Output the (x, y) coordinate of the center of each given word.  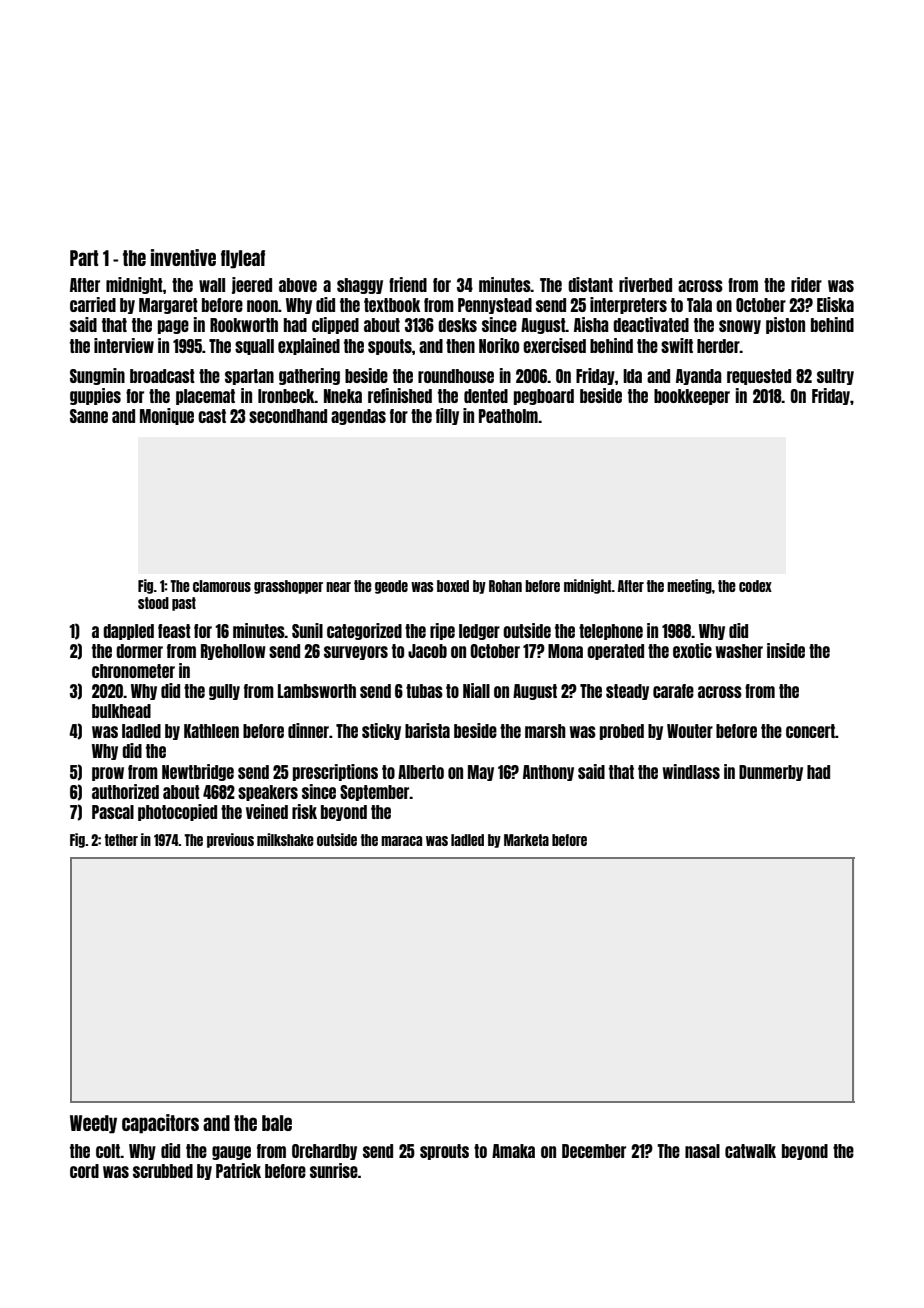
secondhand (288, 416)
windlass (691, 771)
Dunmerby (771, 773)
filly (447, 416)
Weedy (93, 1124)
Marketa (526, 840)
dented (486, 396)
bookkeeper (692, 397)
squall (254, 347)
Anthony (548, 773)
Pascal (113, 812)
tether (121, 840)
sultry (835, 377)
